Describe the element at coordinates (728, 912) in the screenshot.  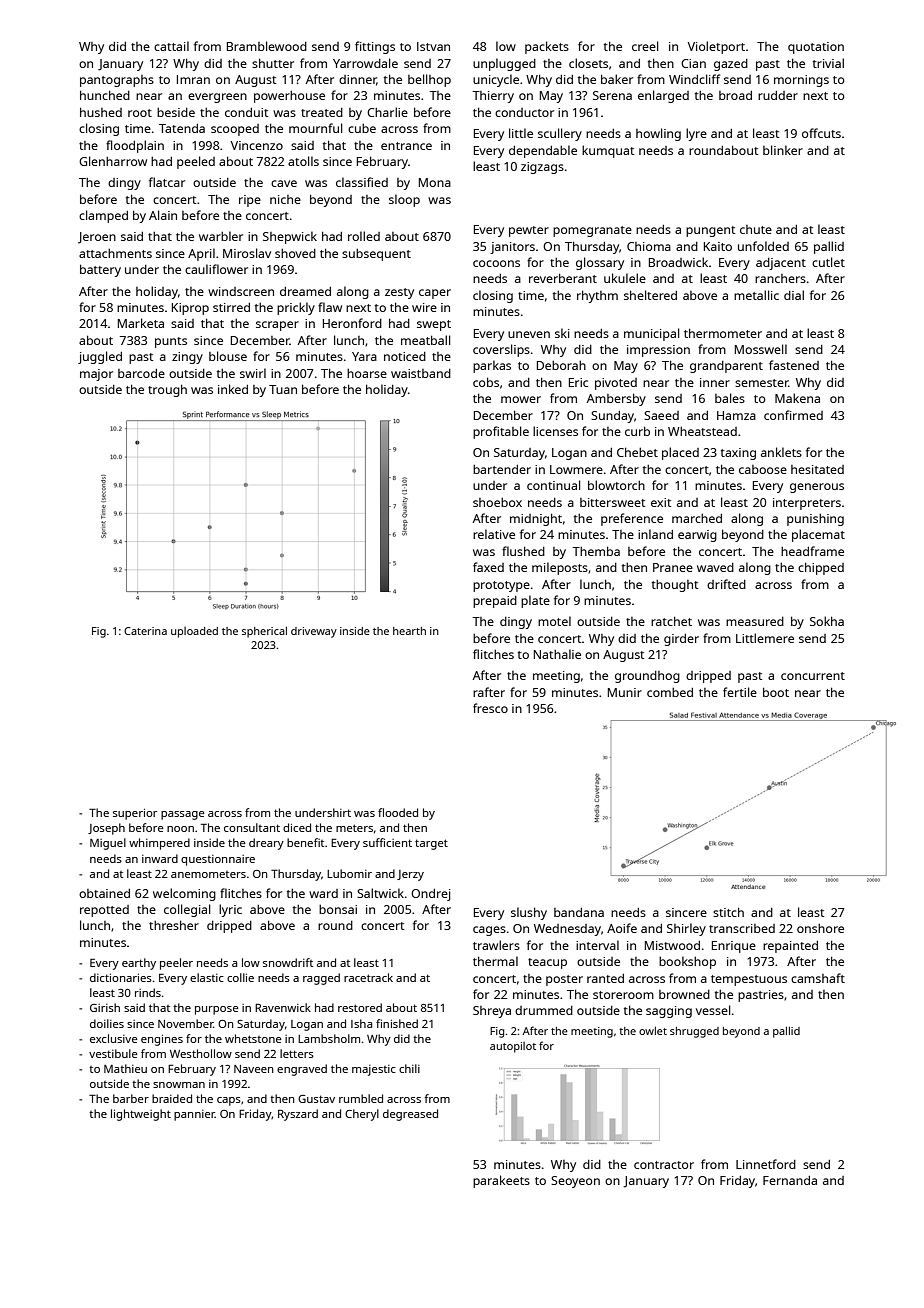
I see `stitch` at that location.
